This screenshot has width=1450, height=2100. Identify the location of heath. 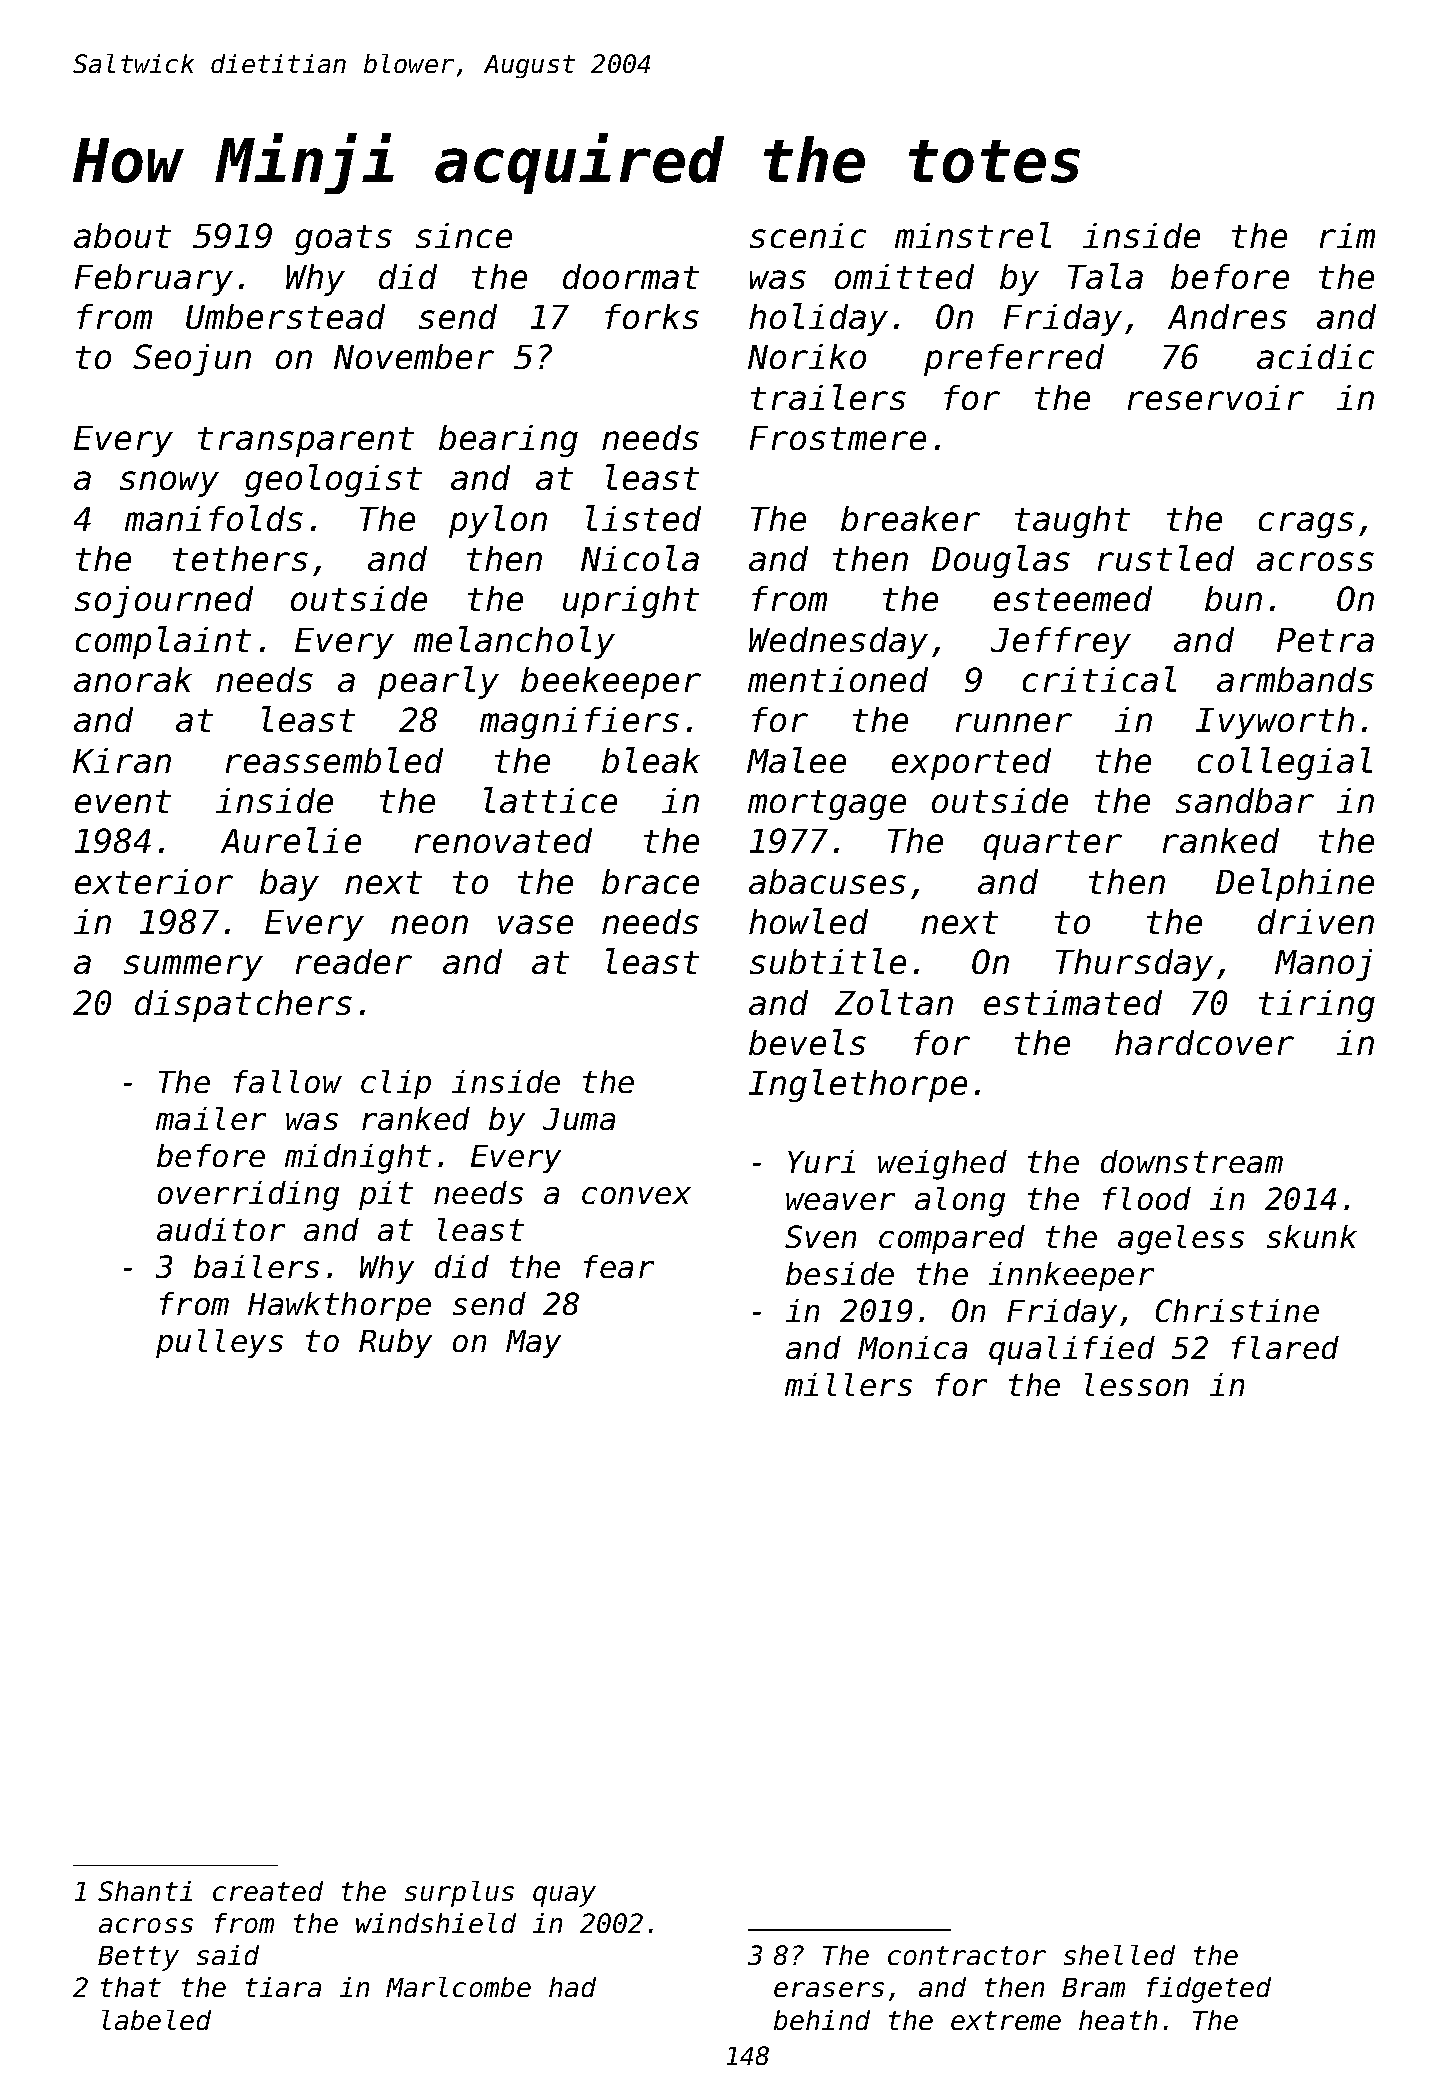
(1118, 2020).
